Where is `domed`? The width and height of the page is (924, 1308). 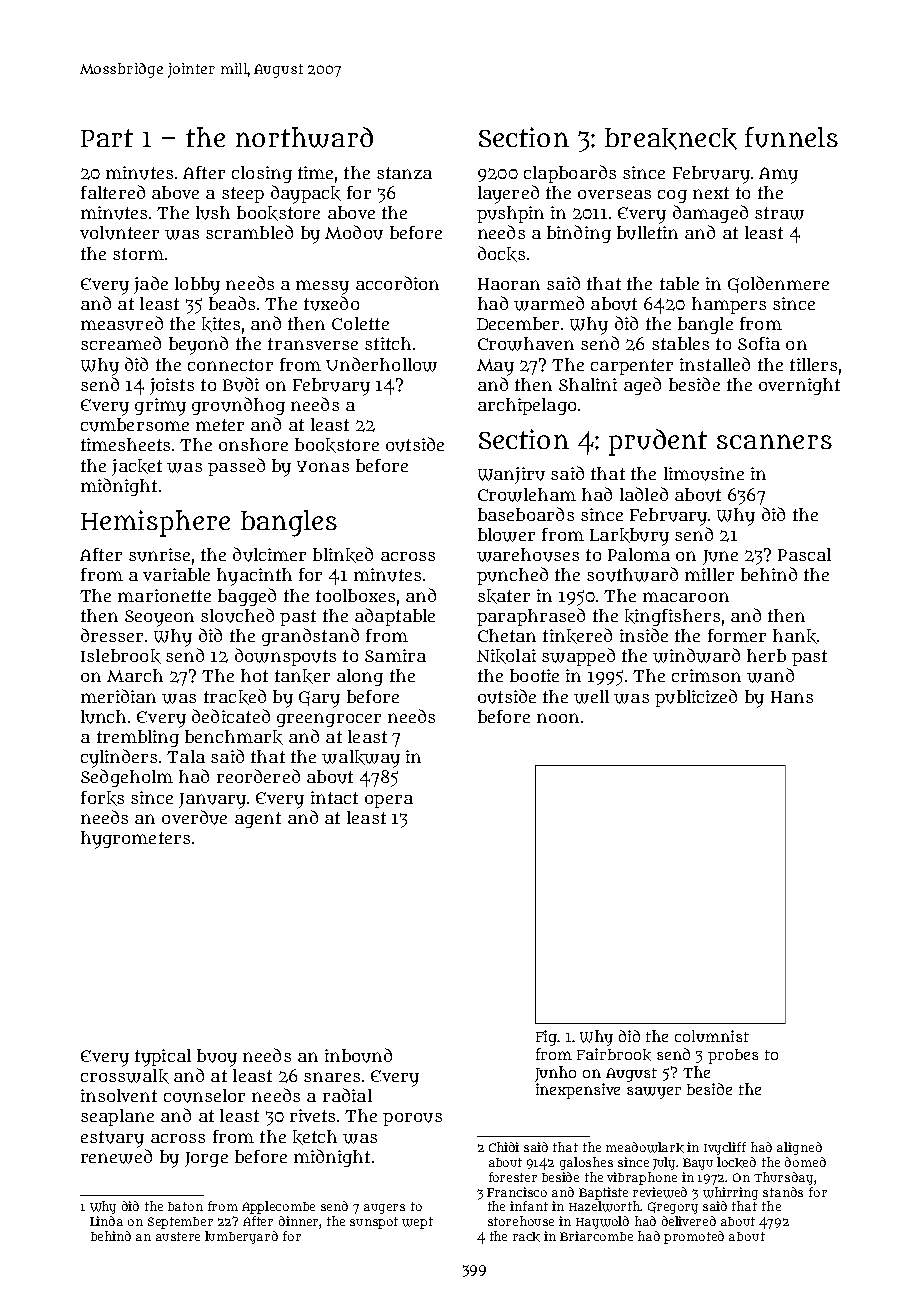
domed is located at coordinates (805, 1162).
